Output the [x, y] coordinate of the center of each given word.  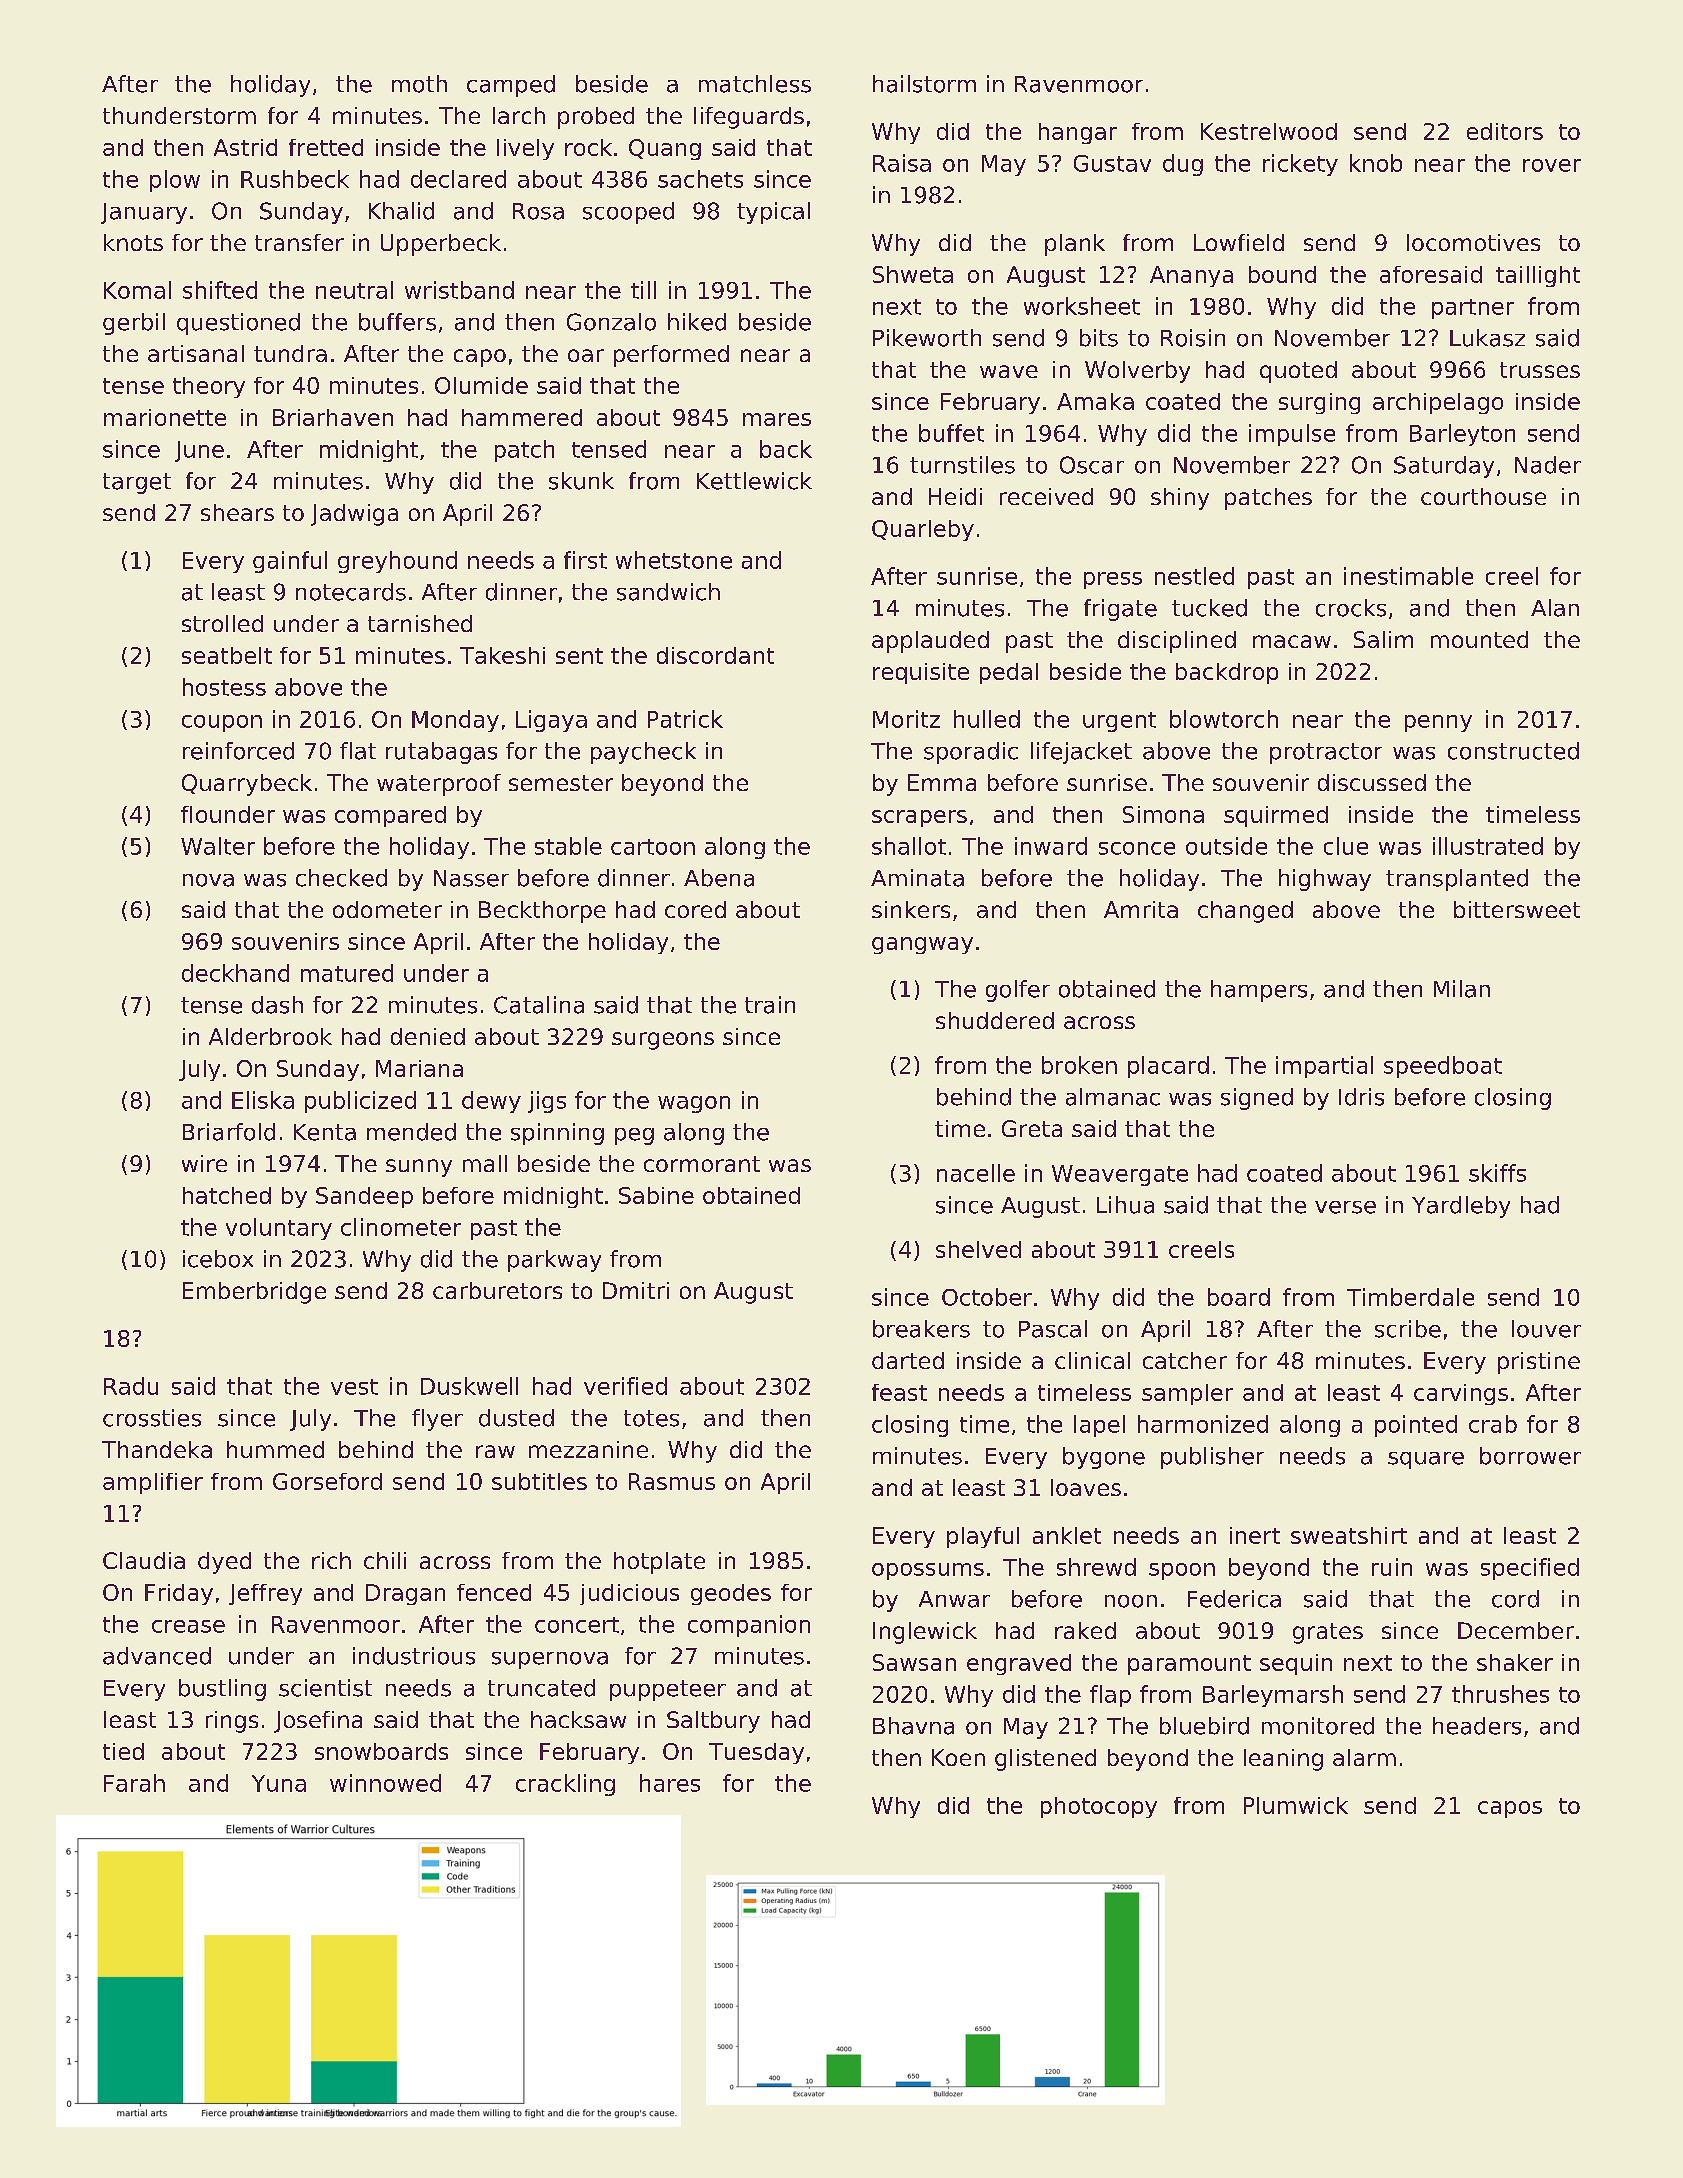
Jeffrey [265, 1594]
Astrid [245, 147]
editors [1505, 131]
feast [899, 1392]
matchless [755, 84]
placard [1168, 1067]
